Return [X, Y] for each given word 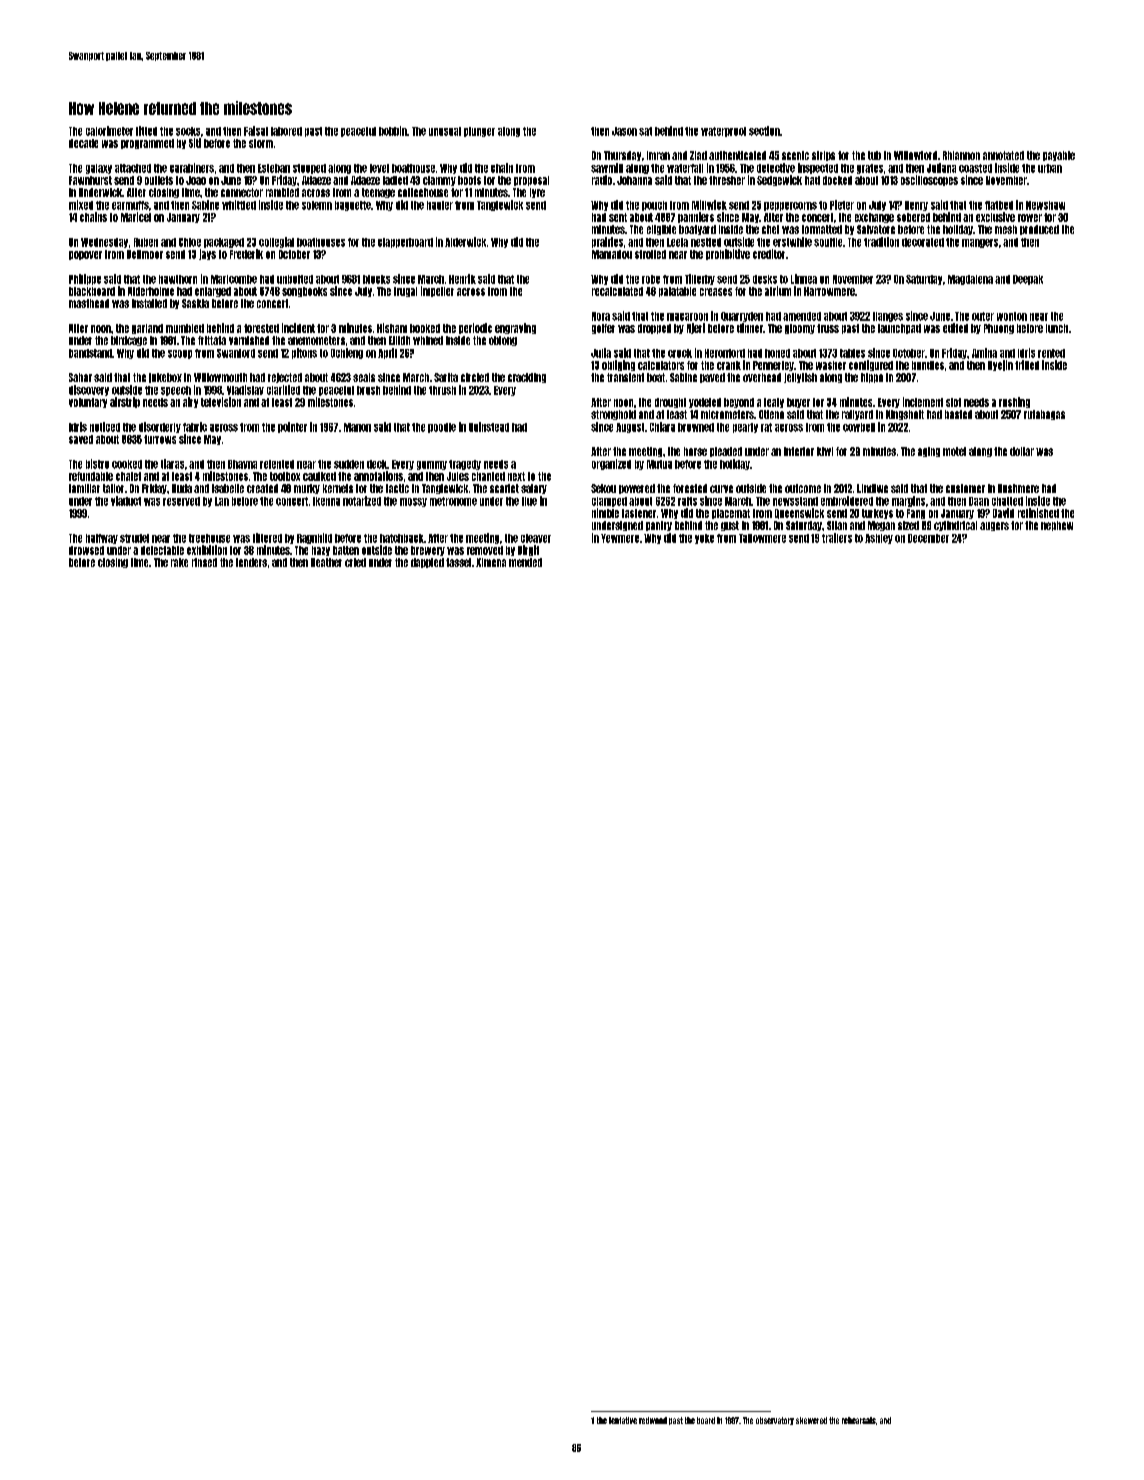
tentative [623, 1420]
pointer [292, 427]
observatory [775, 1421]
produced [1039, 230]
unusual [445, 131]
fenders [251, 562]
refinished [1038, 513]
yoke [704, 539]
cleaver [536, 538]
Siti [195, 143]
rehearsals [859, 1420]
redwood [653, 1420]
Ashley [879, 539]
